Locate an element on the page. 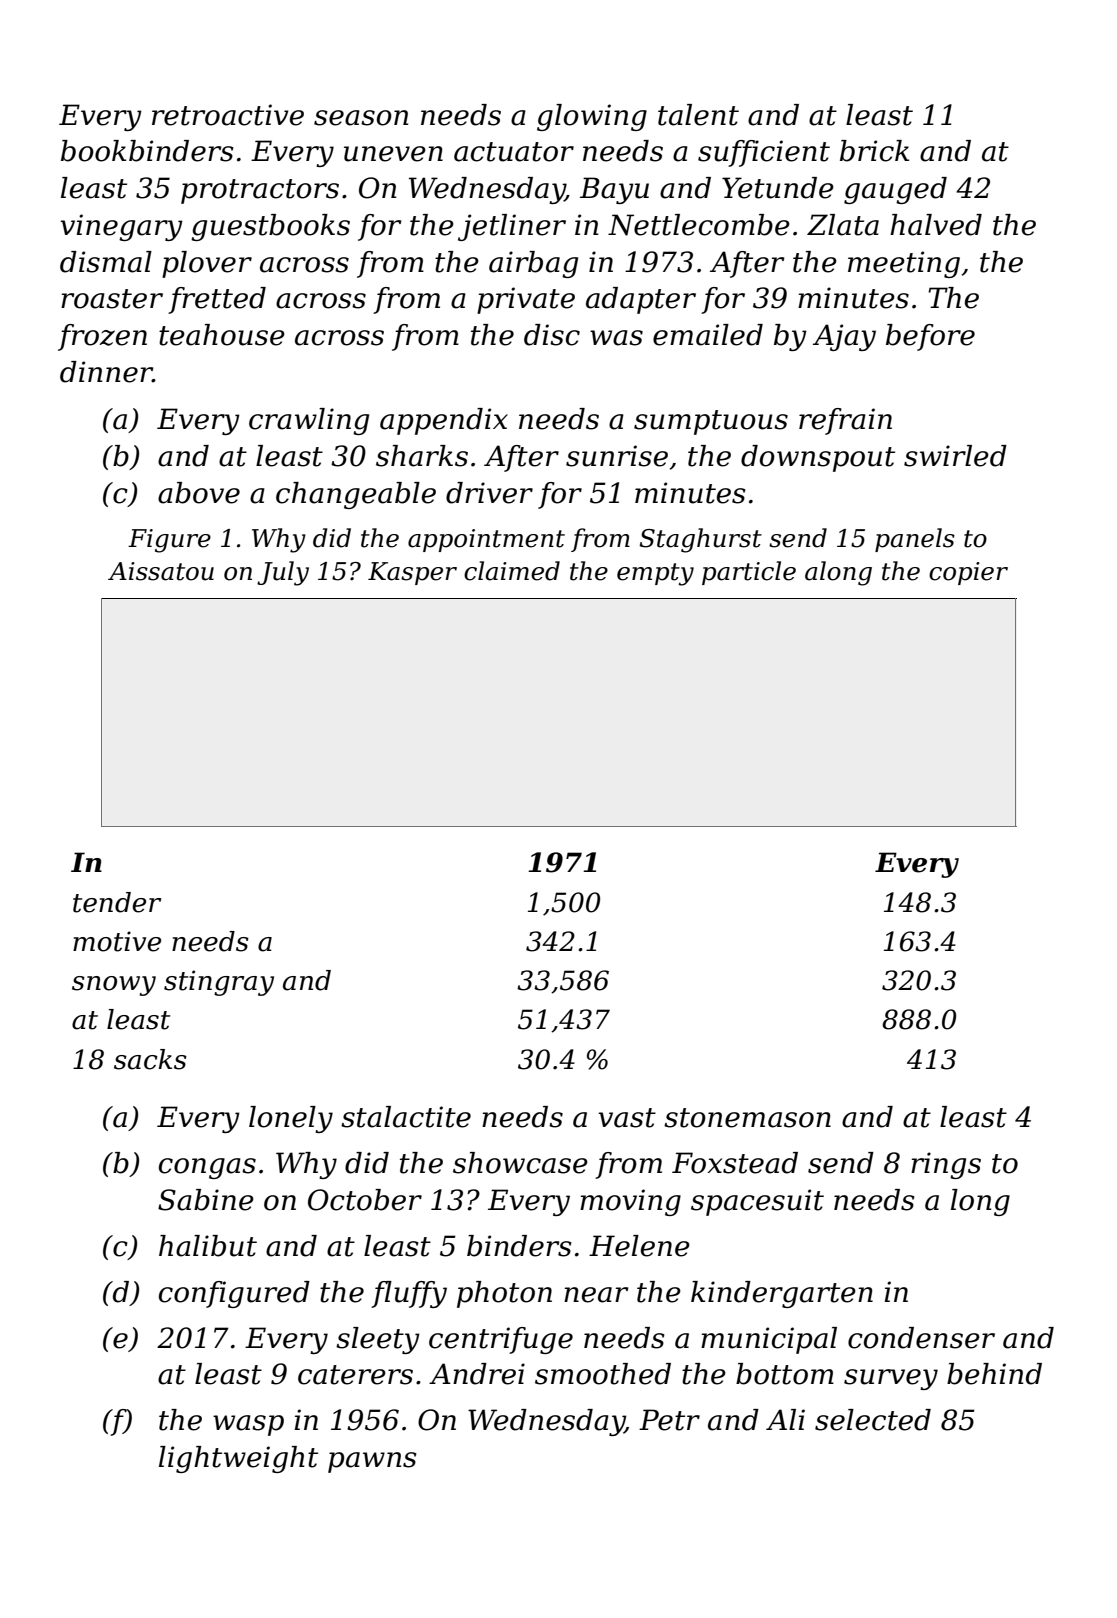  wasp is located at coordinates (248, 1425).
